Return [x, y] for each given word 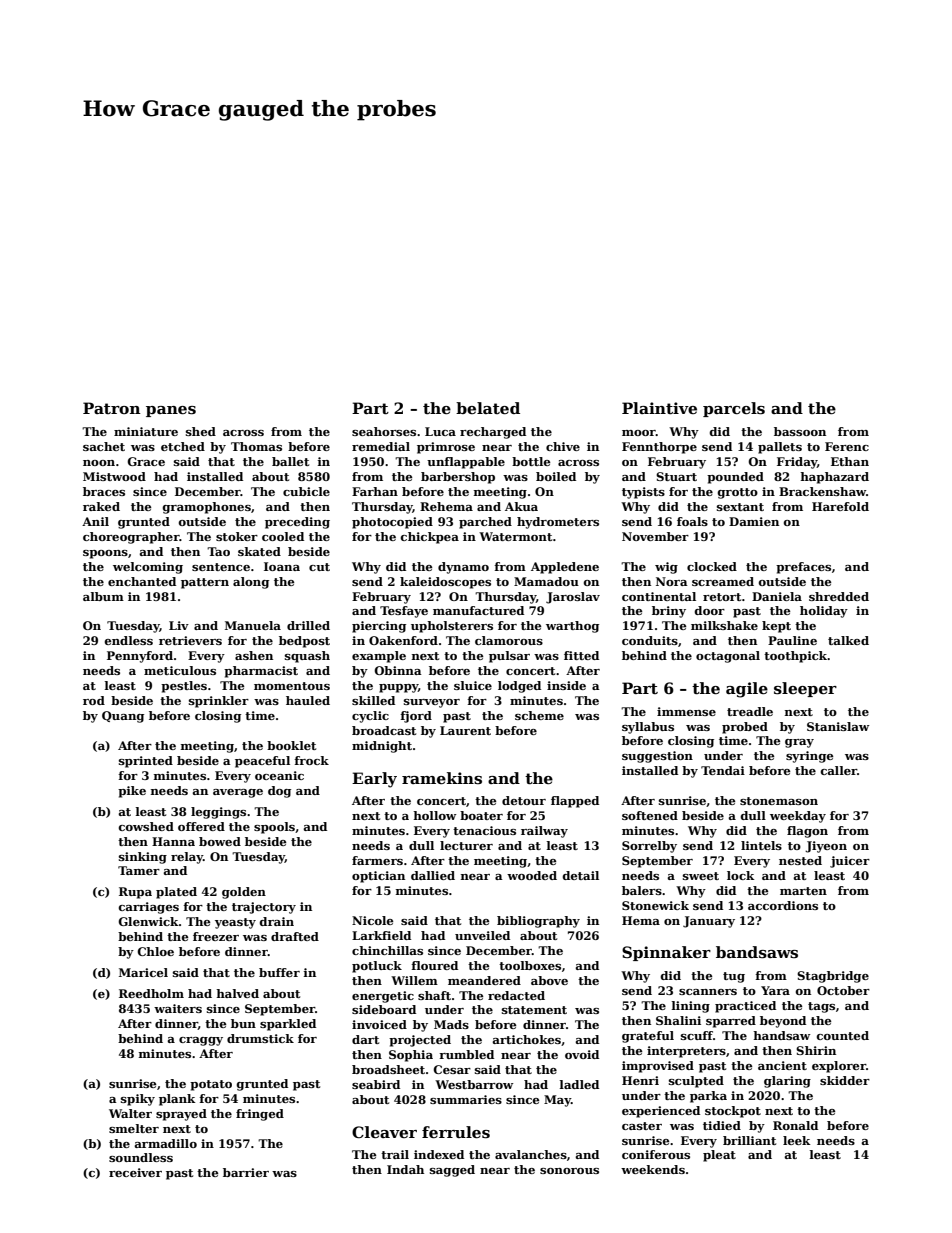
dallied [433, 875]
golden [244, 893]
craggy [201, 1041]
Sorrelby [649, 847]
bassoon [800, 431]
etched [183, 446]
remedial [381, 446]
